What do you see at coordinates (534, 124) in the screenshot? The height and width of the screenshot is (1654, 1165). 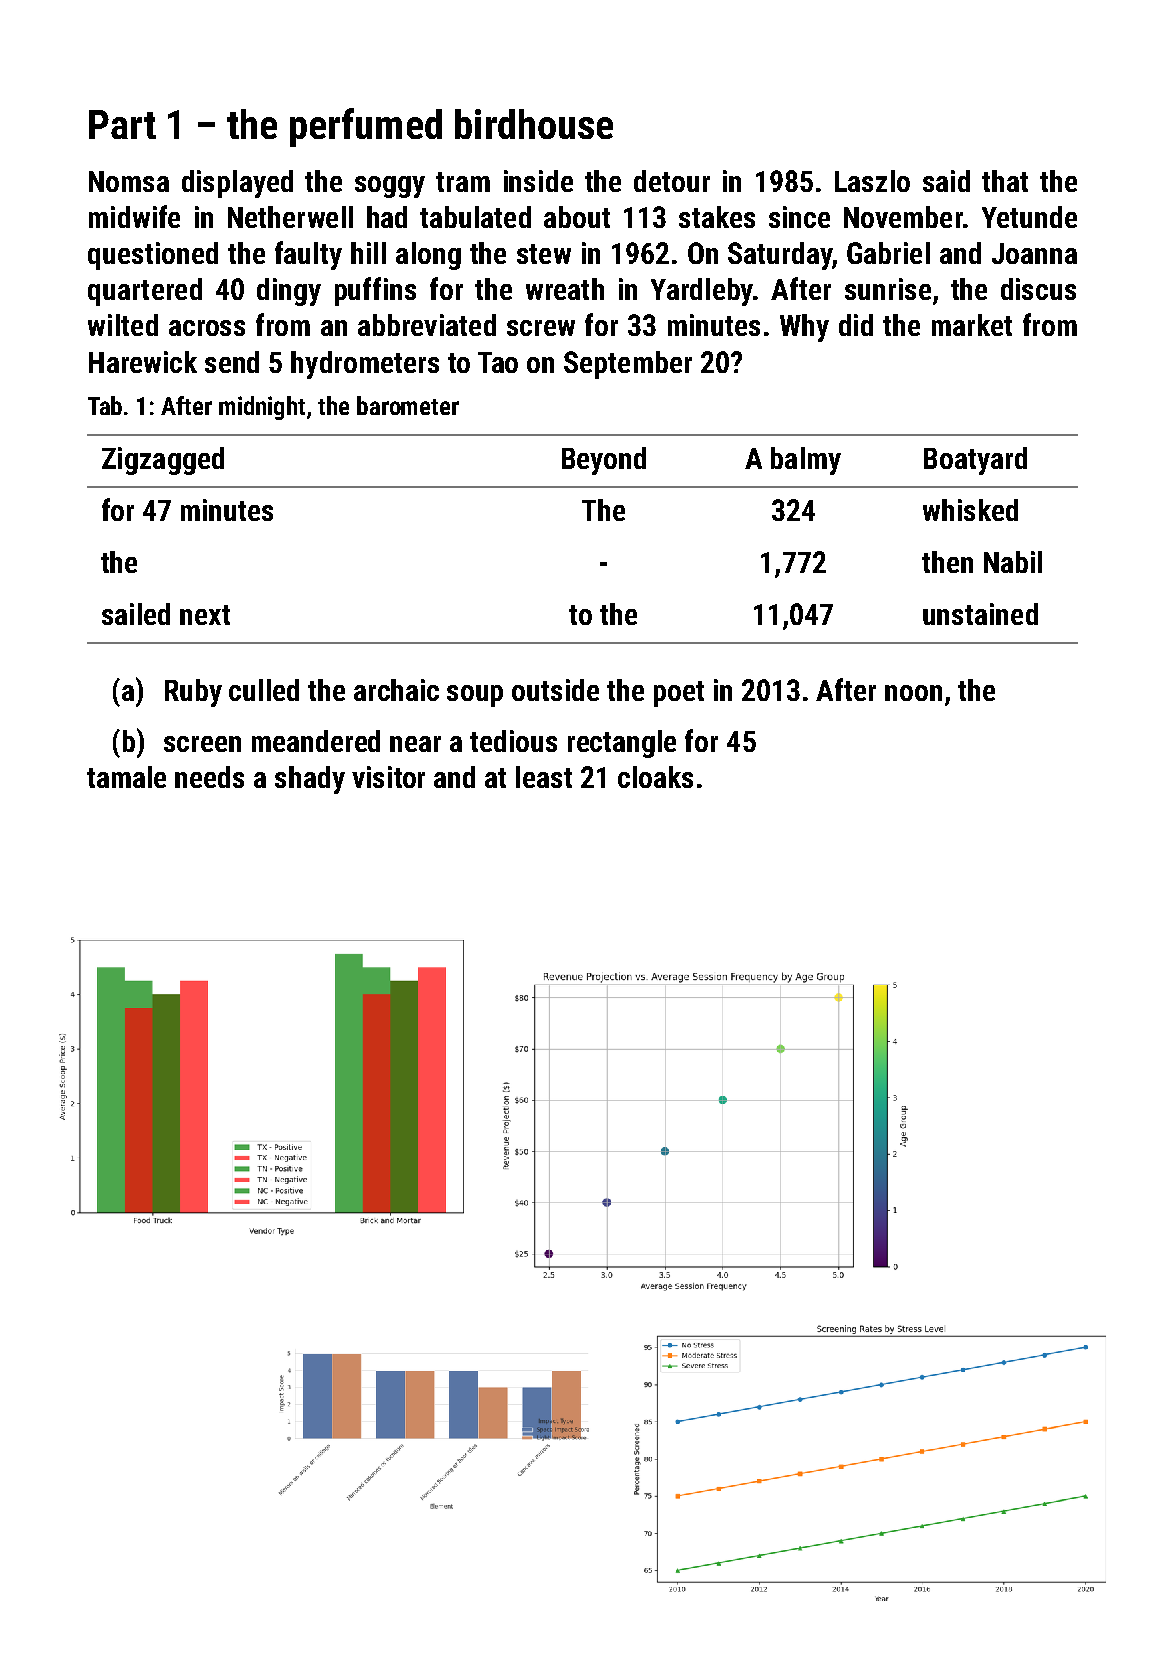 I see `birdhouse` at bounding box center [534, 124].
